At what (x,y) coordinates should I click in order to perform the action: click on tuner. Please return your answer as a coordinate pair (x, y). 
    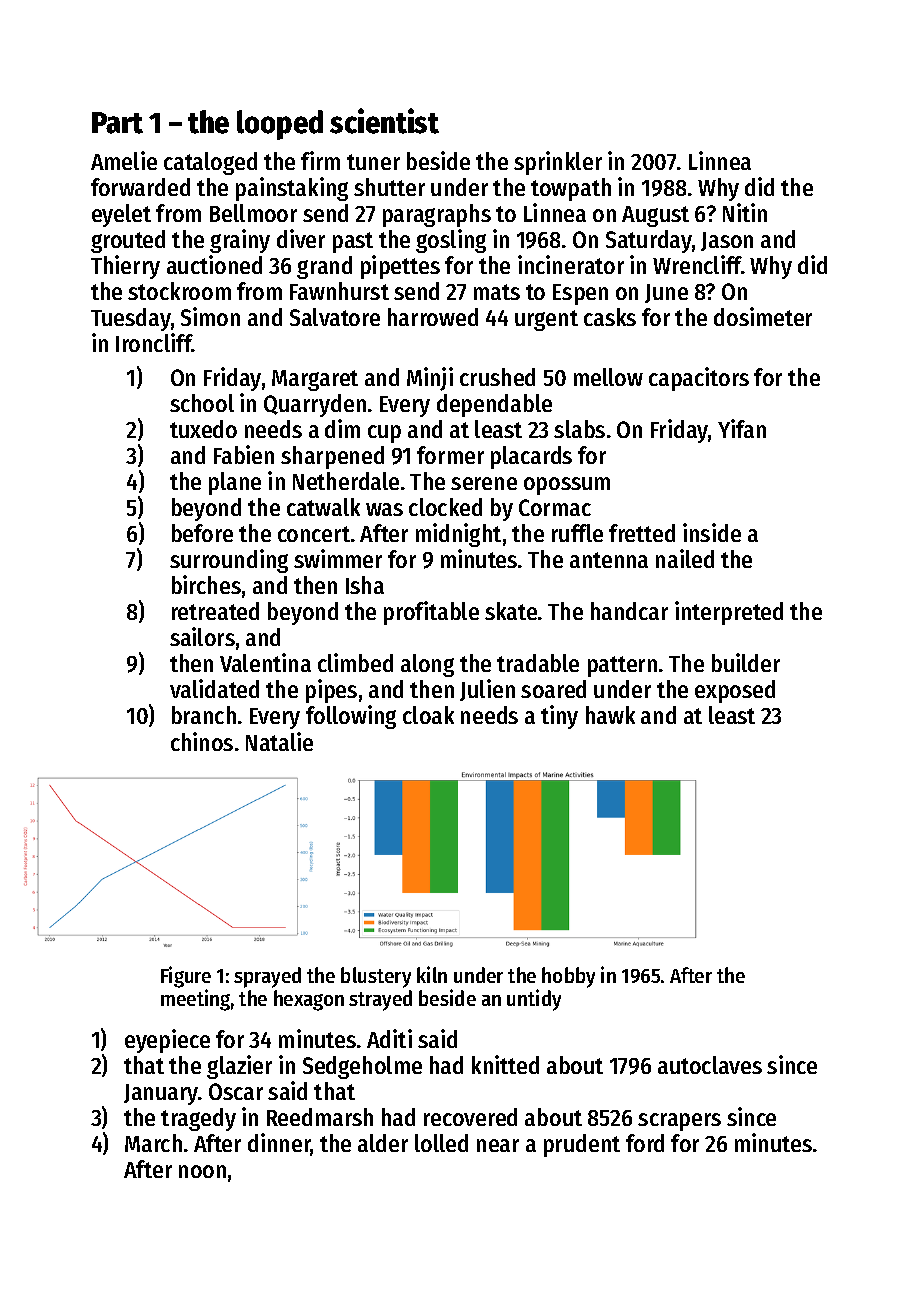
    Looking at the image, I should click on (373, 162).
